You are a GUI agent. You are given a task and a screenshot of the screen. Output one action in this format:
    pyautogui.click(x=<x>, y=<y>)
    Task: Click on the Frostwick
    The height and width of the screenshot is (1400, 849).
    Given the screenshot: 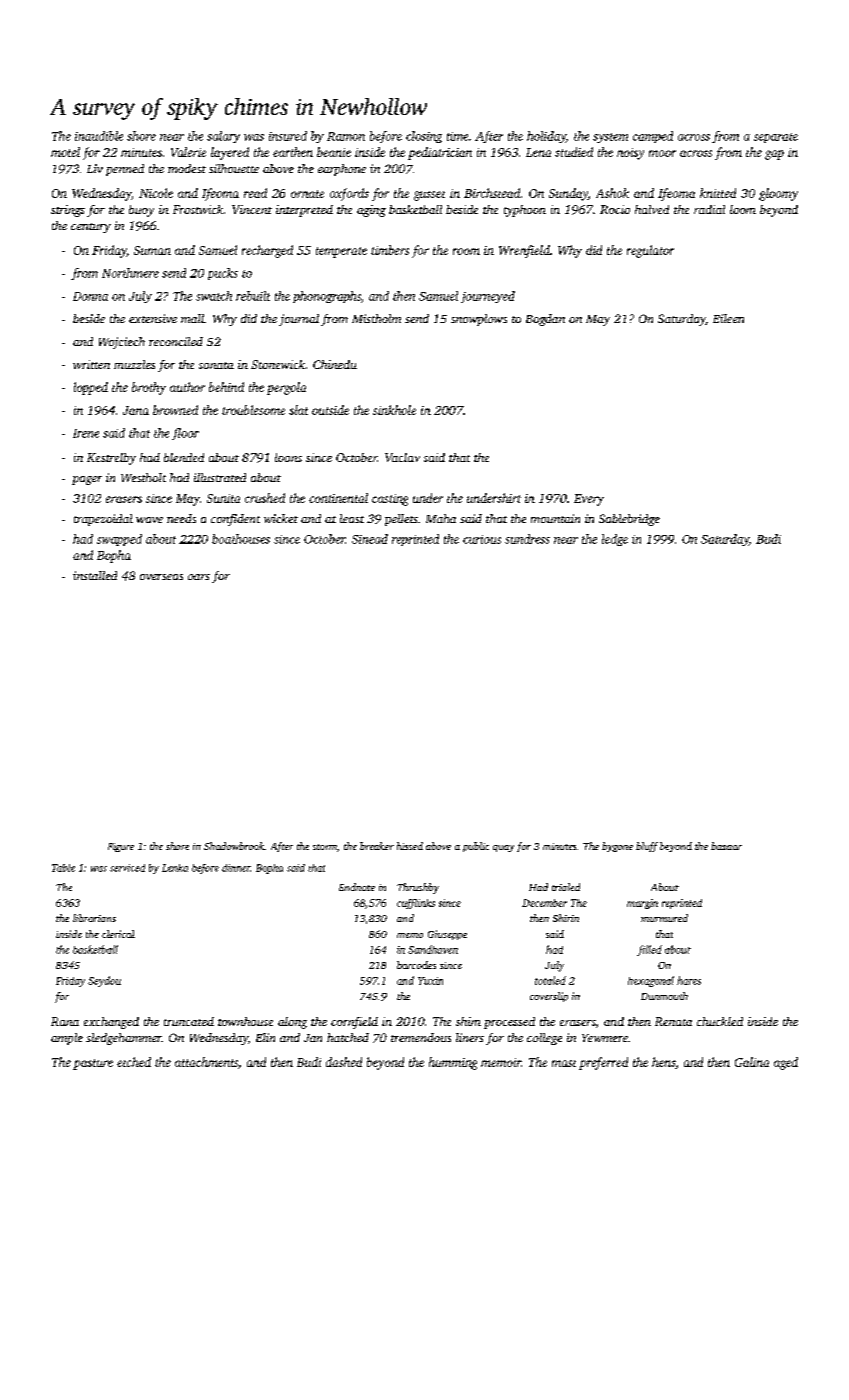 What is the action you would take?
    pyautogui.click(x=198, y=209)
